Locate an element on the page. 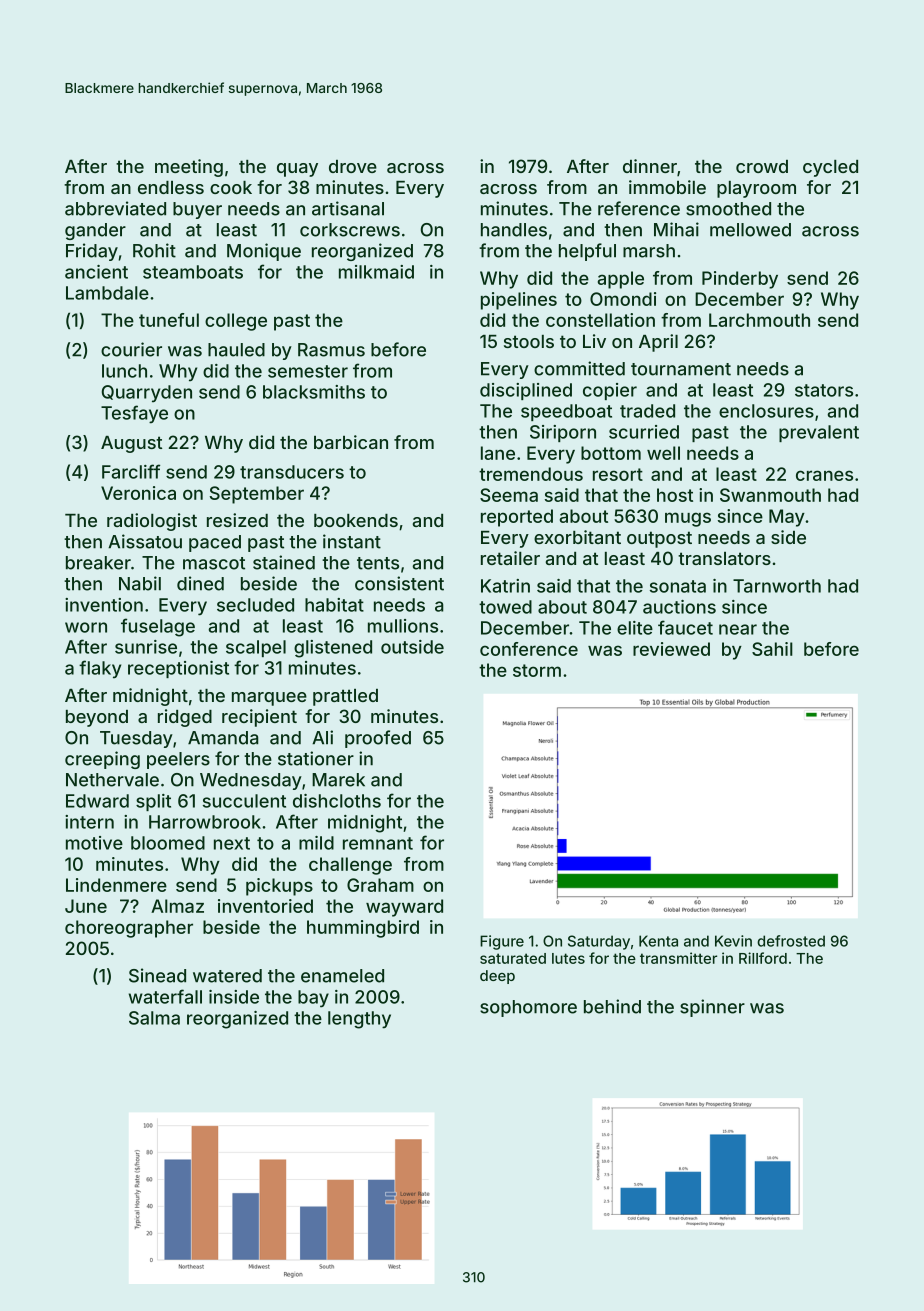  handles is located at coordinates (514, 230).
